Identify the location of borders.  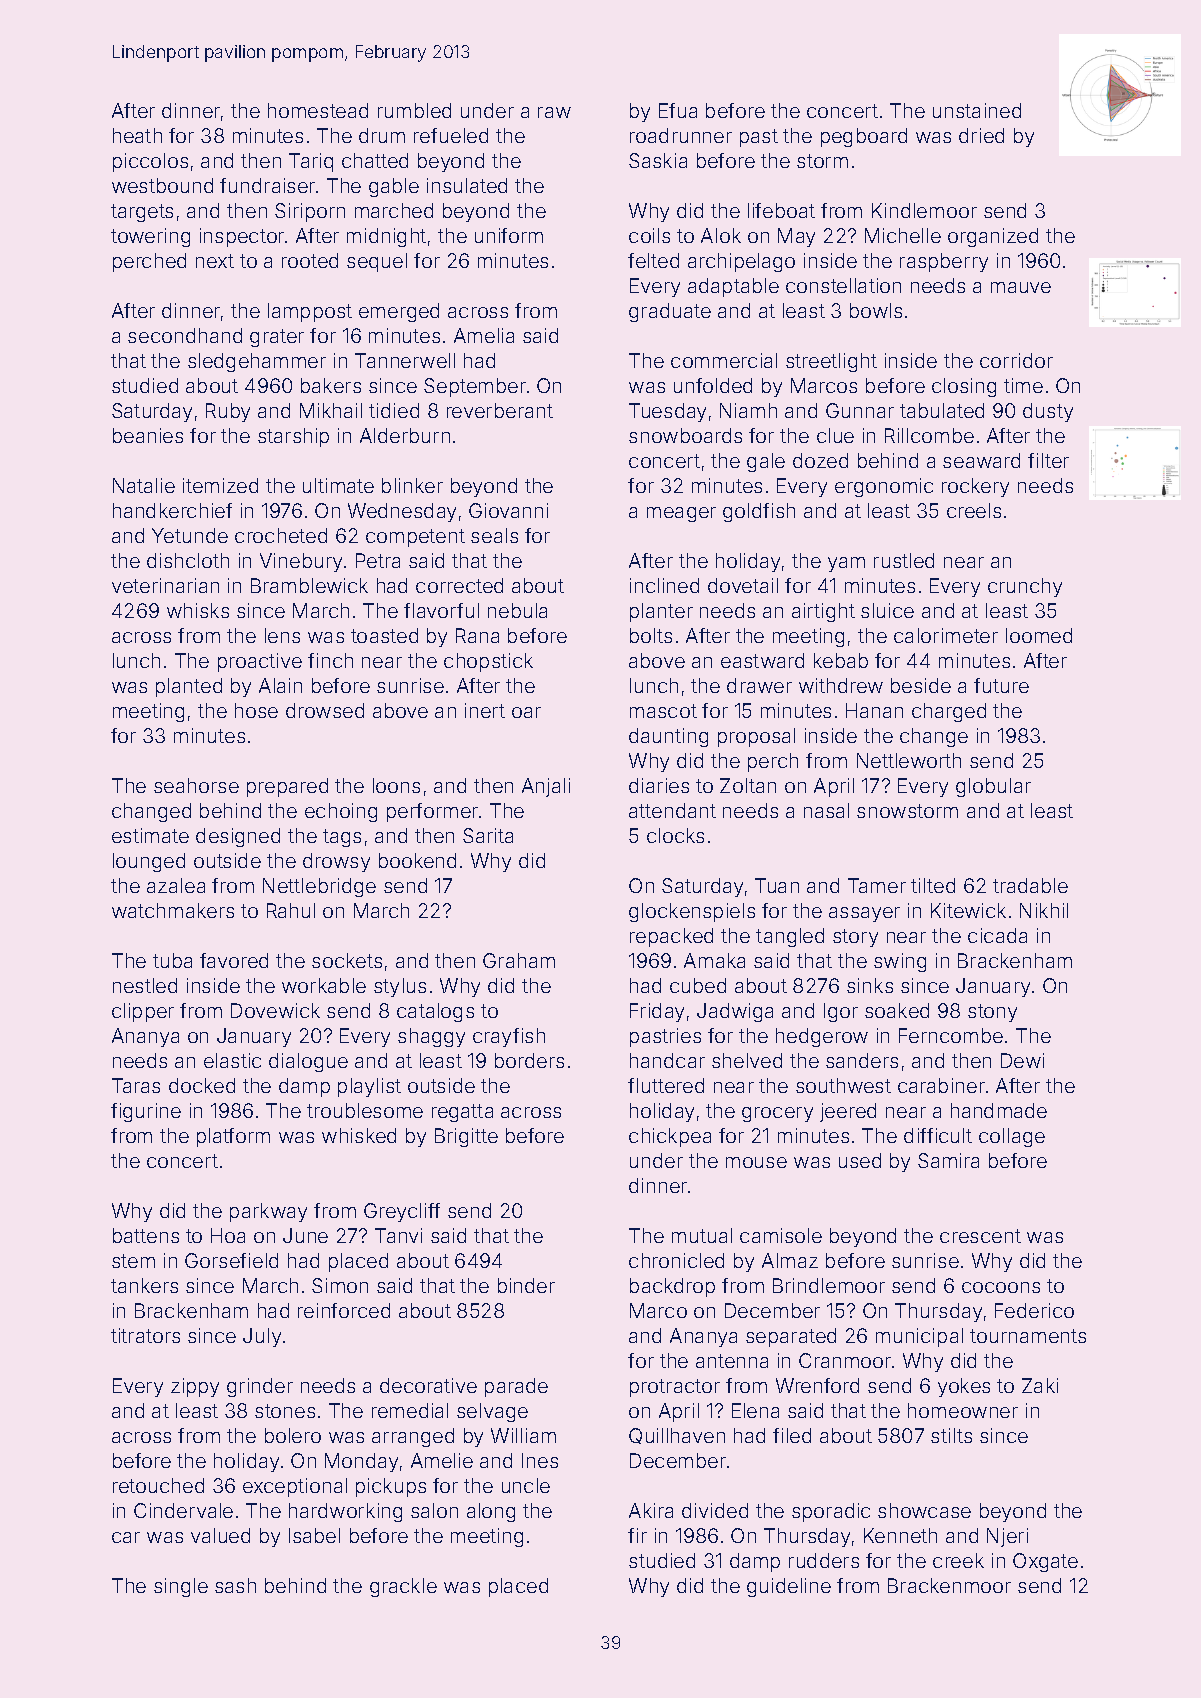
(529, 1060).
